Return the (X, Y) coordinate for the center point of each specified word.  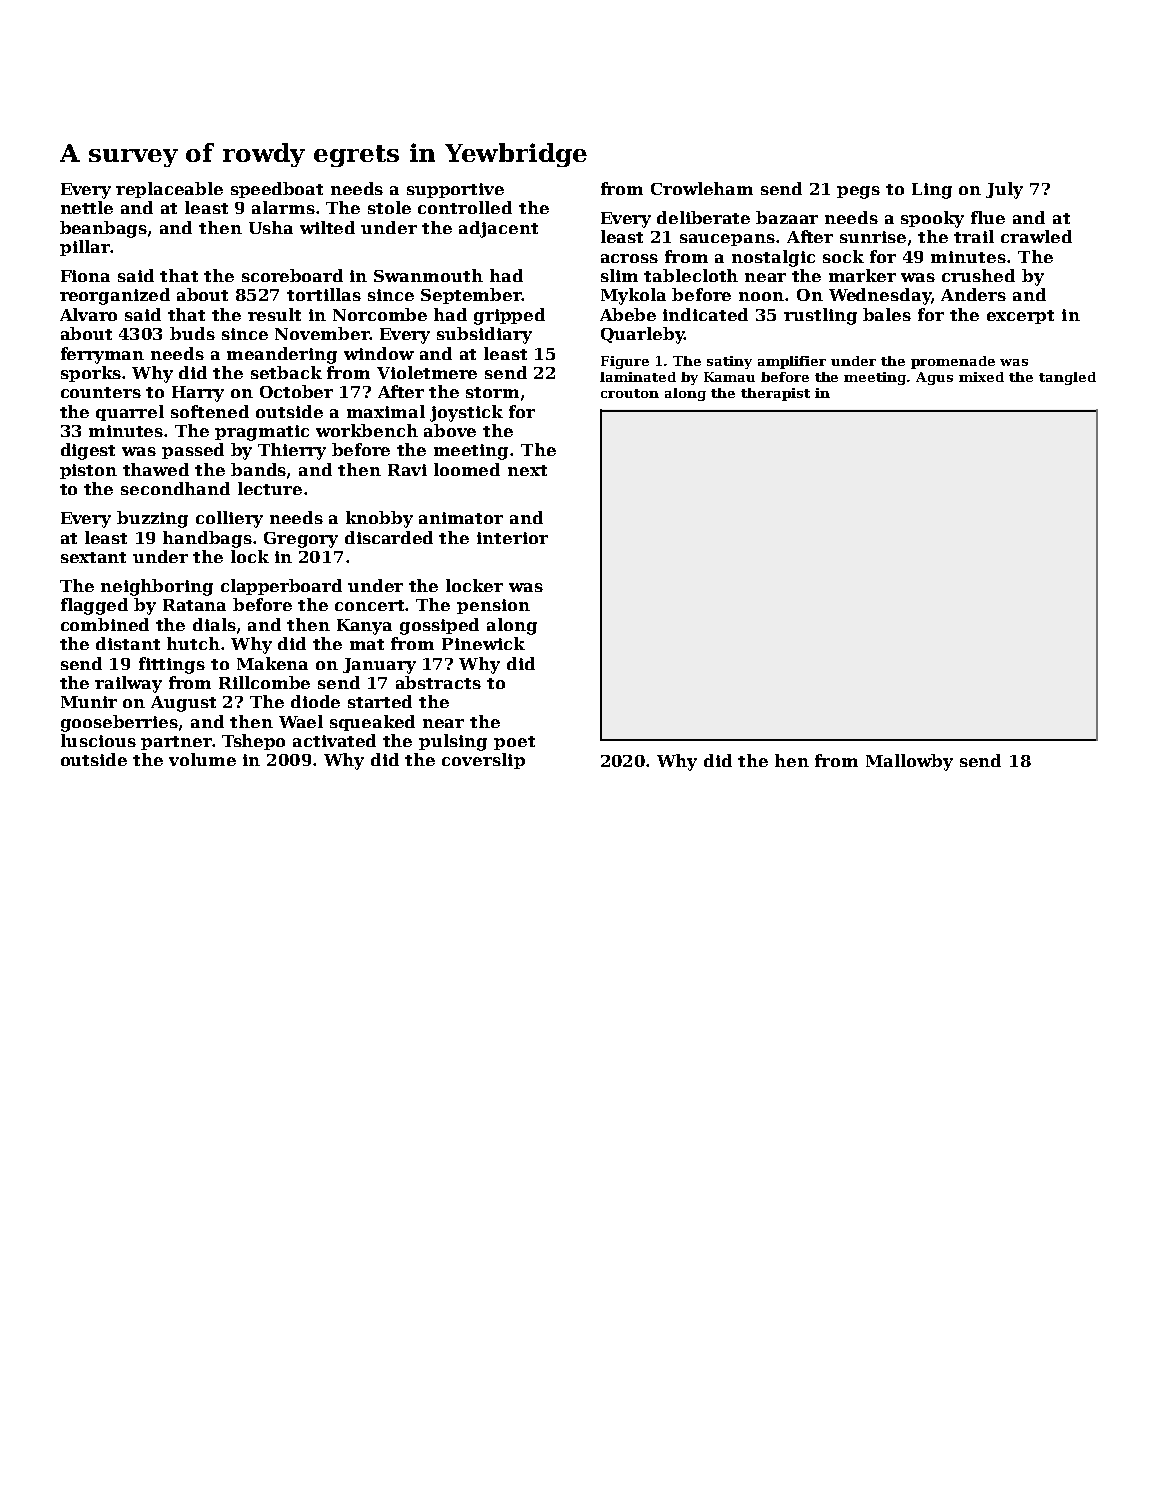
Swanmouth (428, 275)
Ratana (194, 605)
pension (493, 606)
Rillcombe (264, 682)
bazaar (787, 217)
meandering (282, 355)
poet (514, 743)
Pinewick (483, 643)
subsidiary (484, 335)
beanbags (103, 229)
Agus (934, 378)
